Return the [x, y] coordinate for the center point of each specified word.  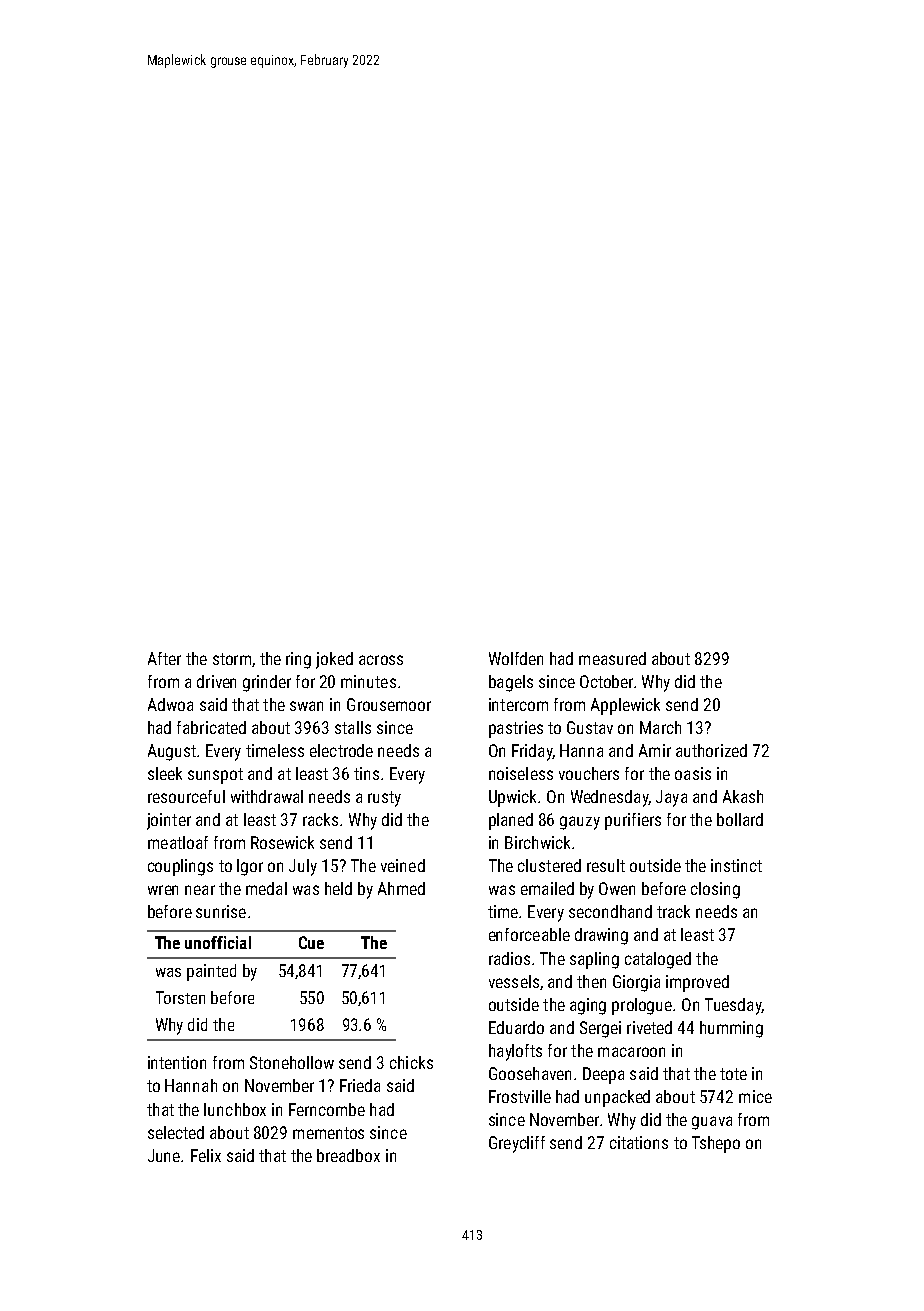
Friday [532, 752]
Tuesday [733, 1006]
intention [177, 1062]
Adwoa [170, 704]
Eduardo [516, 1027]
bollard [740, 819]
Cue [311, 942]
